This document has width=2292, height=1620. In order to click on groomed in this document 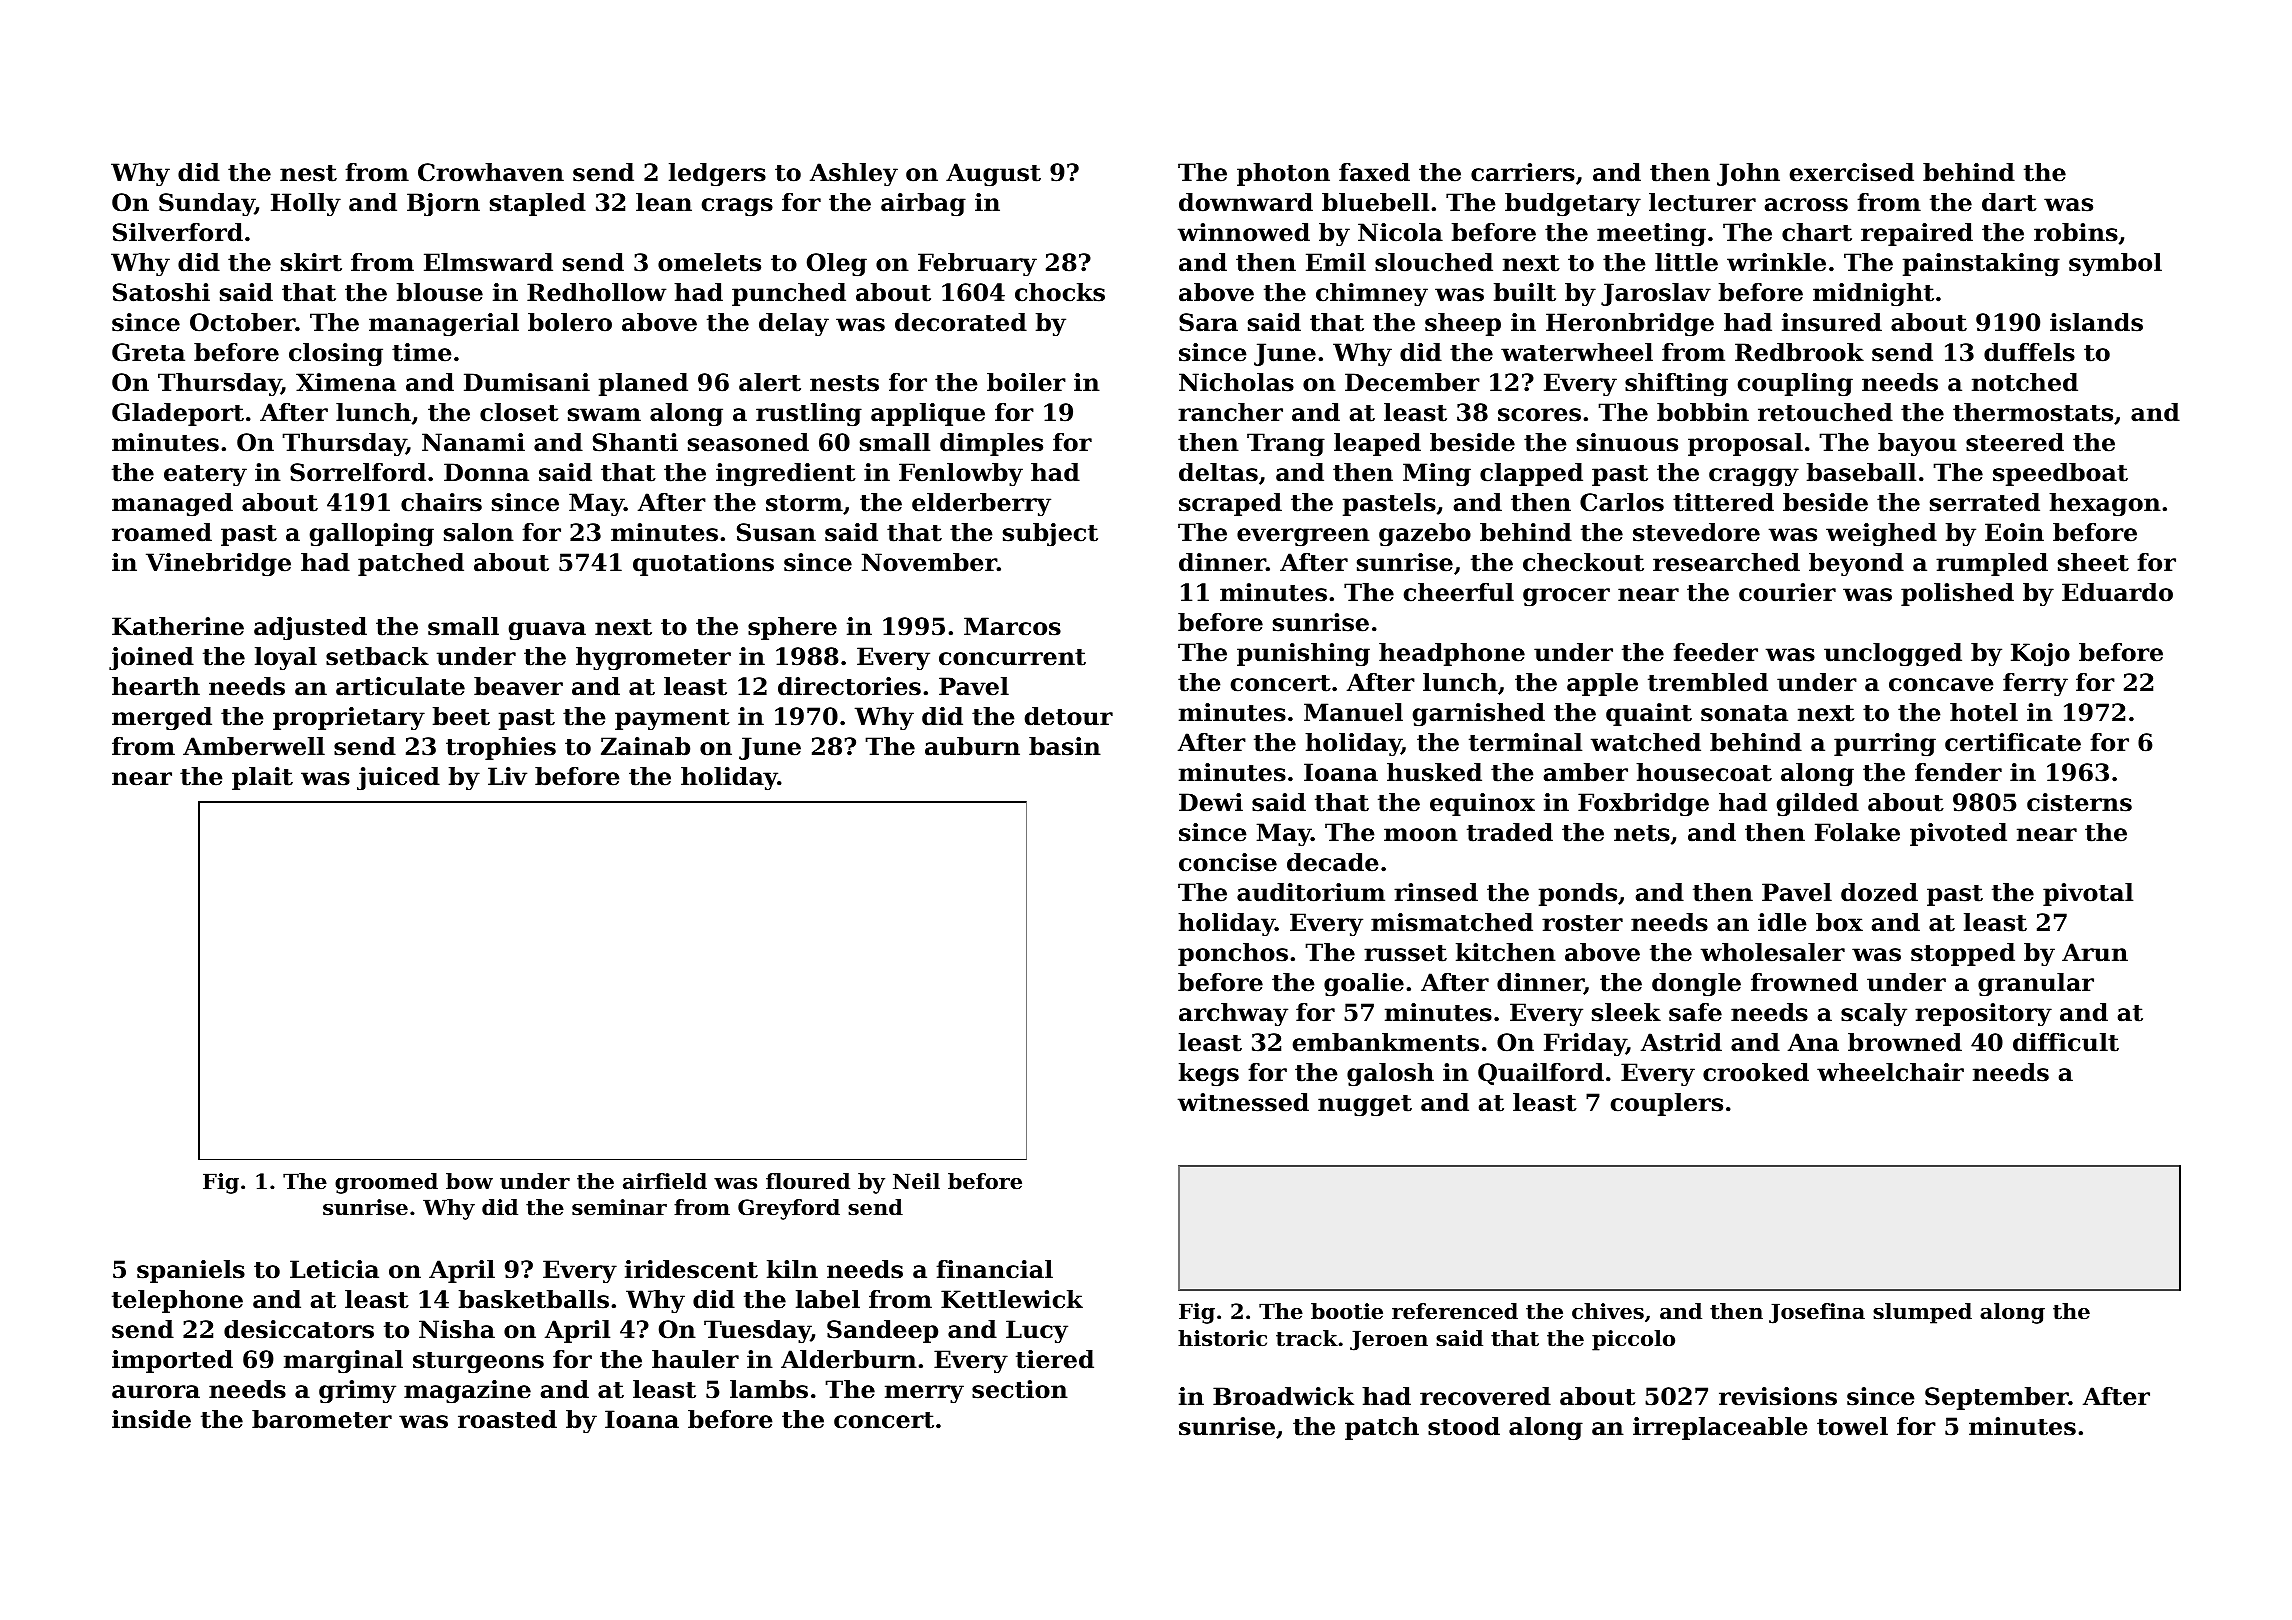, I will do `click(386, 1183)`.
